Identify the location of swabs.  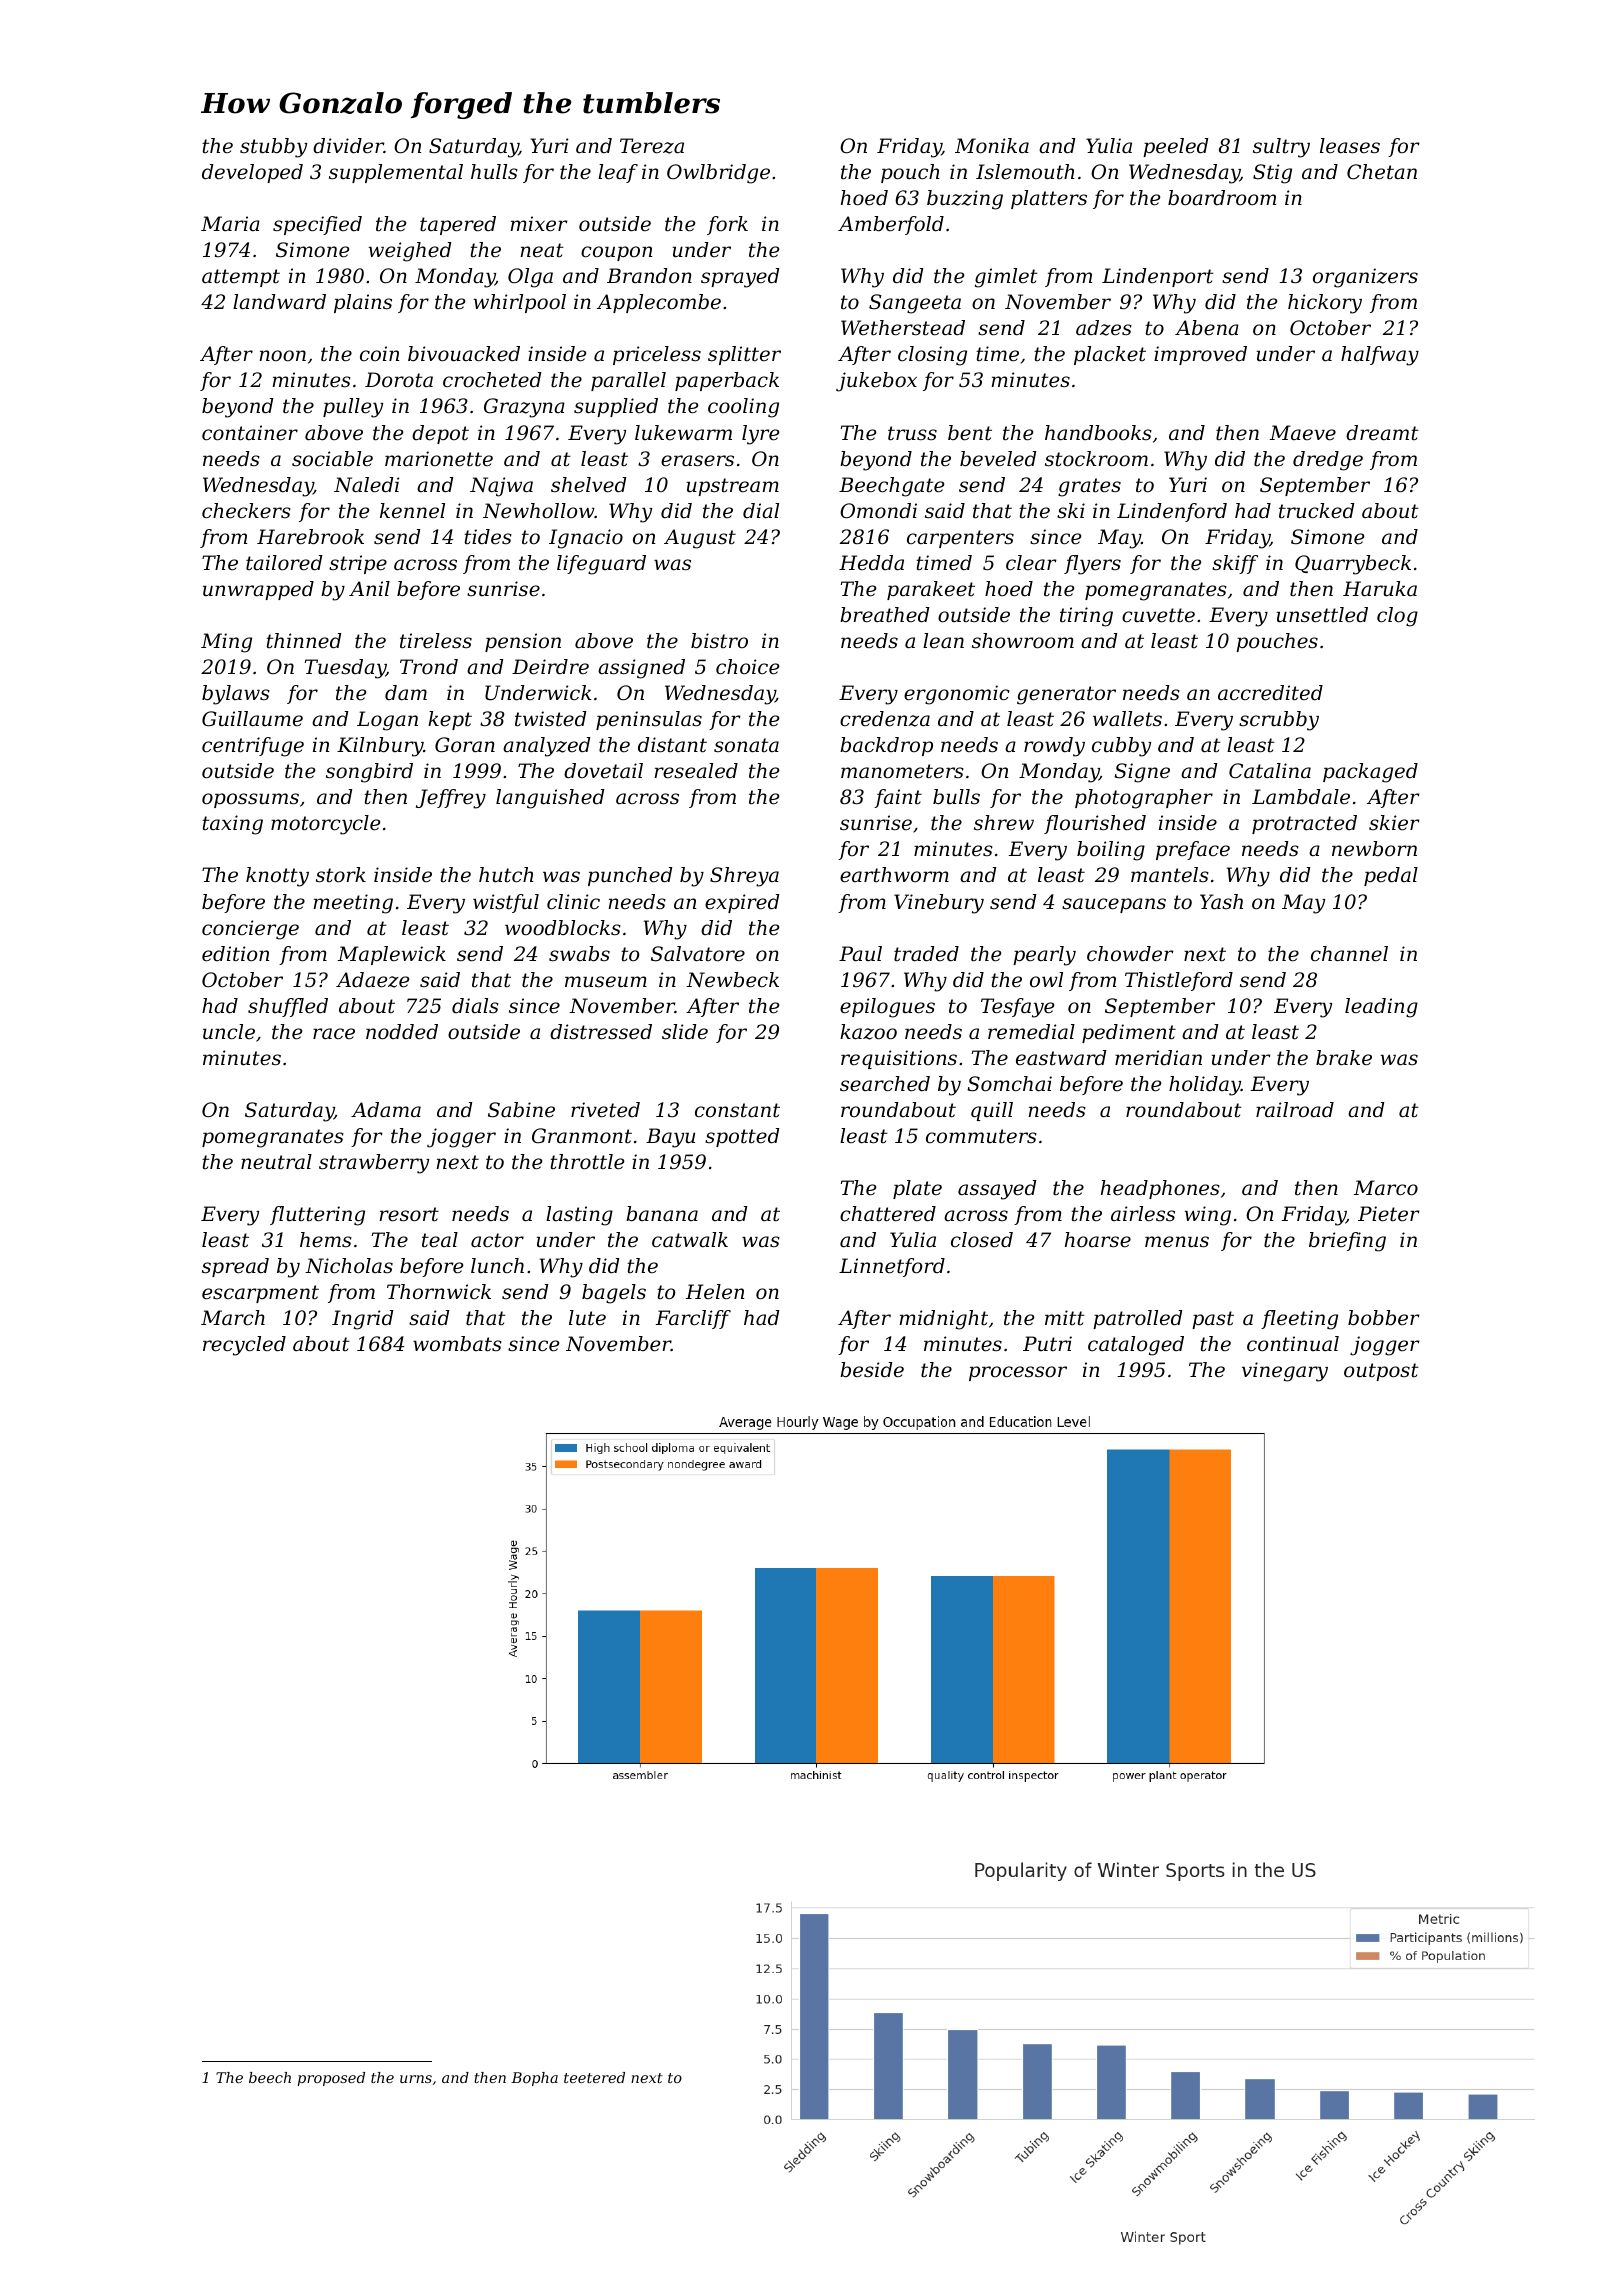
(579, 954).
